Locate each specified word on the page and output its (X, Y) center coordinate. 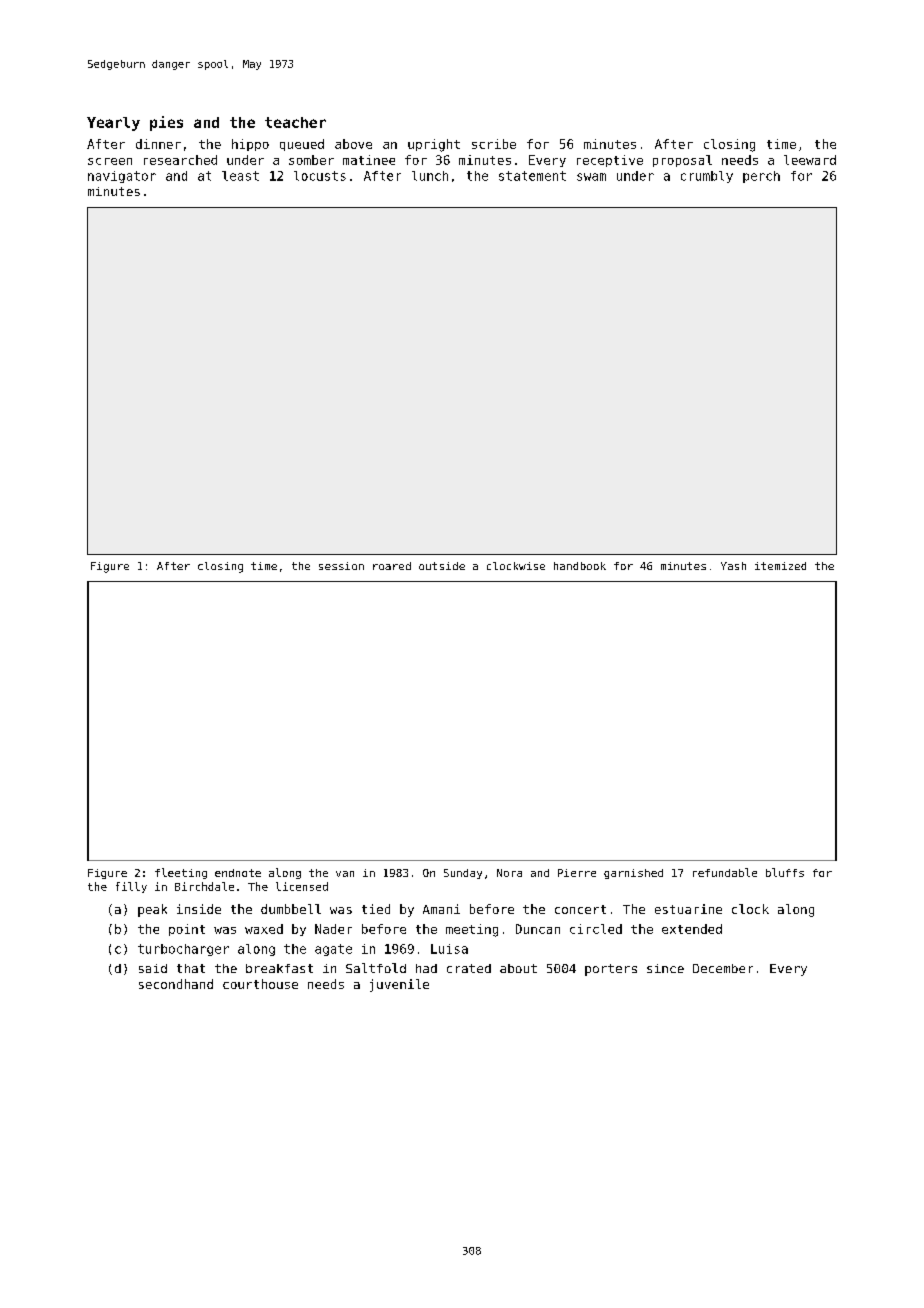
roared (392, 566)
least (240, 176)
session (341, 566)
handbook (580, 566)
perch (761, 177)
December (723, 968)
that (191, 968)
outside (442, 566)
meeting (472, 930)
